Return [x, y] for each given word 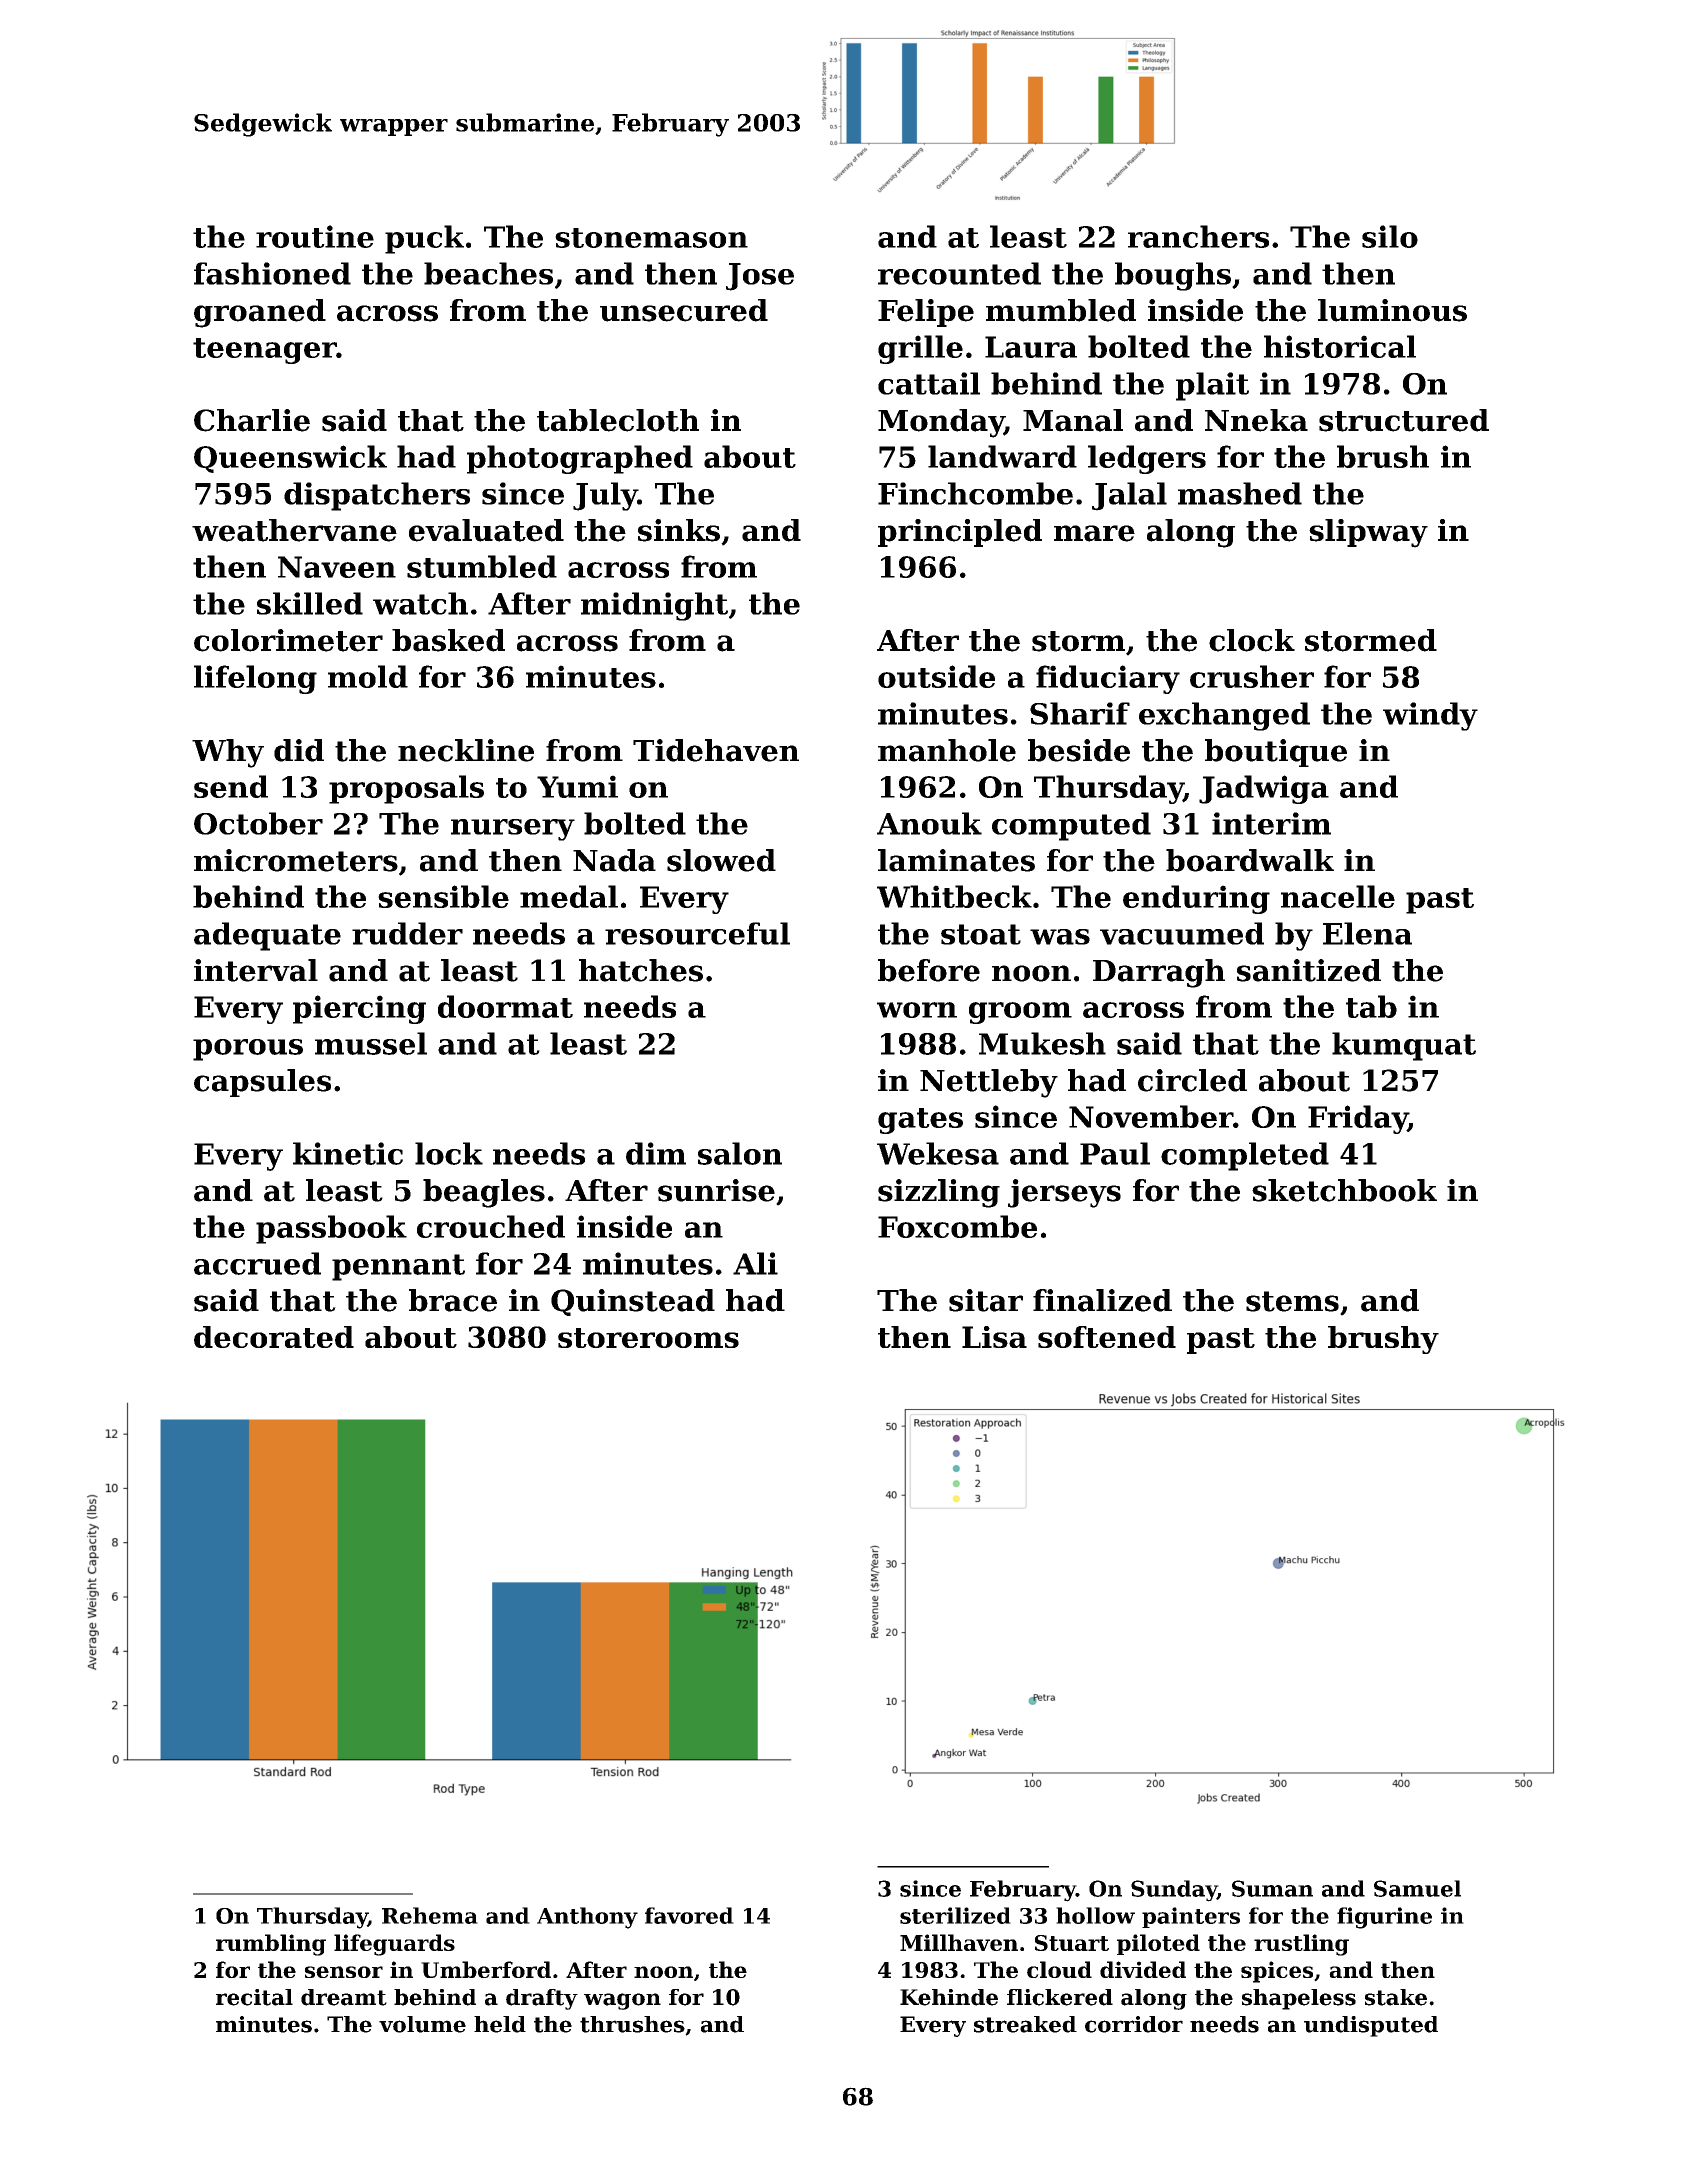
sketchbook [1344, 1190]
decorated [274, 1337]
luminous [1392, 310]
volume [422, 2024]
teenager [265, 351]
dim [656, 1153]
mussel [371, 1043]
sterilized [955, 1915]
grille [920, 349]
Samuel [1417, 1888]
